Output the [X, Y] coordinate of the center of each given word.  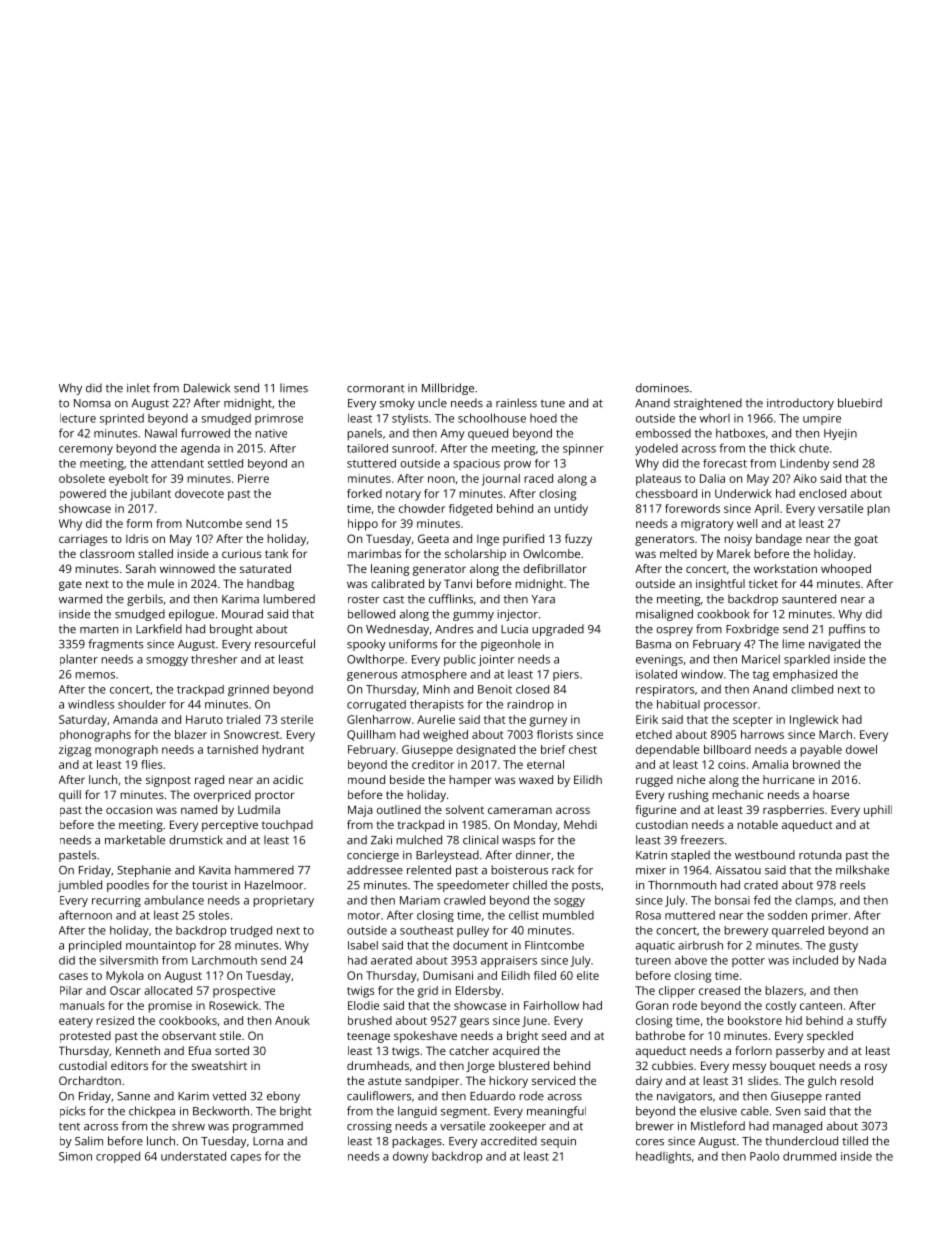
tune [553, 404]
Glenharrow [379, 719]
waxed [536, 779]
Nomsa [92, 403]
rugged [654, 781]
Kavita [215, 870]
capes [246, 1158]
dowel [861, 749]
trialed [243, 719]
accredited [509, 1141]
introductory [800, 404]
